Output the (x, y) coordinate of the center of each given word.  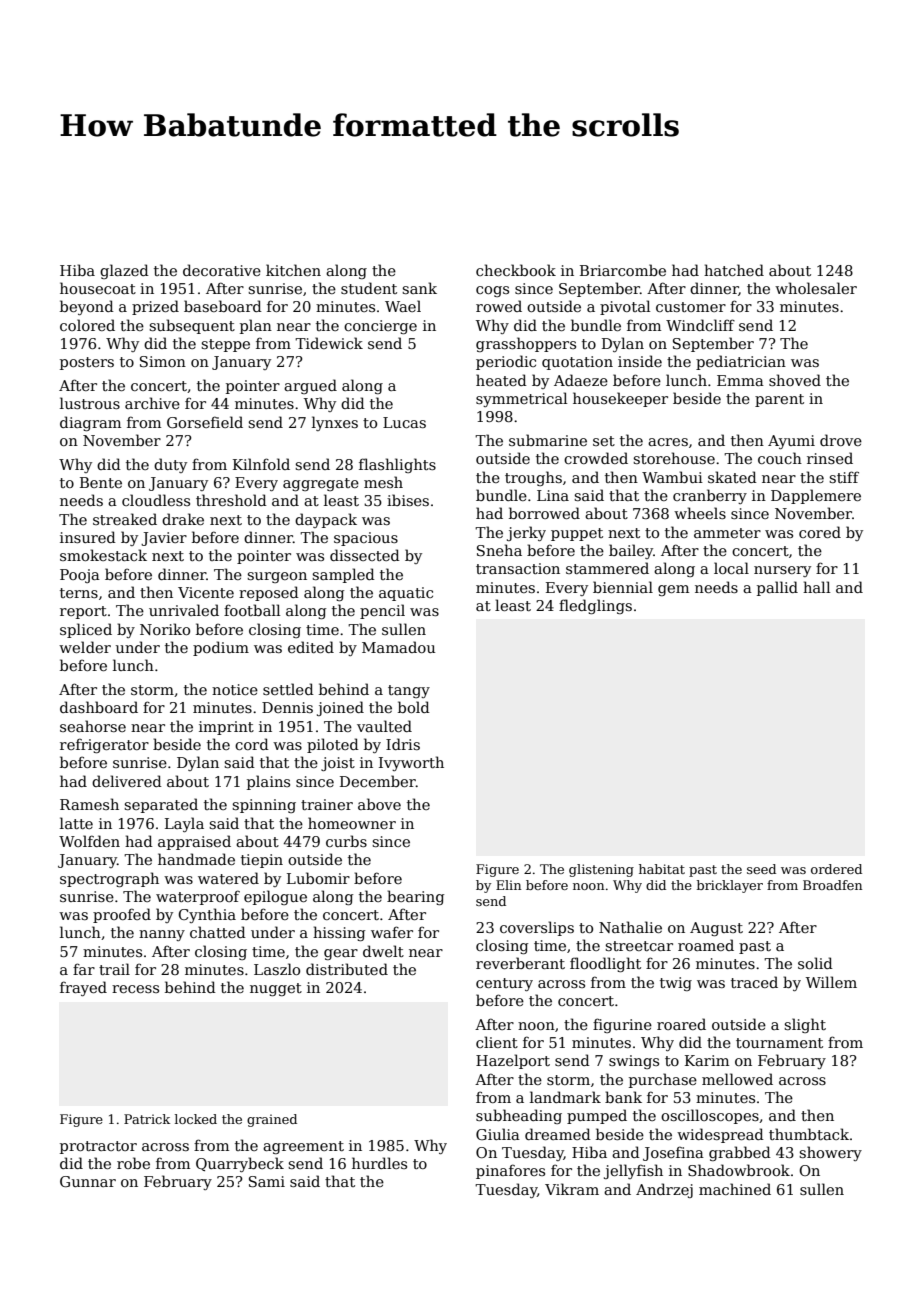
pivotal (625, 307)
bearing (415, 897)
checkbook (516, 270)
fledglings (595, 606)
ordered (836, 869)
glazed (124, 271)
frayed (83, 988)
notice (235, 689)
